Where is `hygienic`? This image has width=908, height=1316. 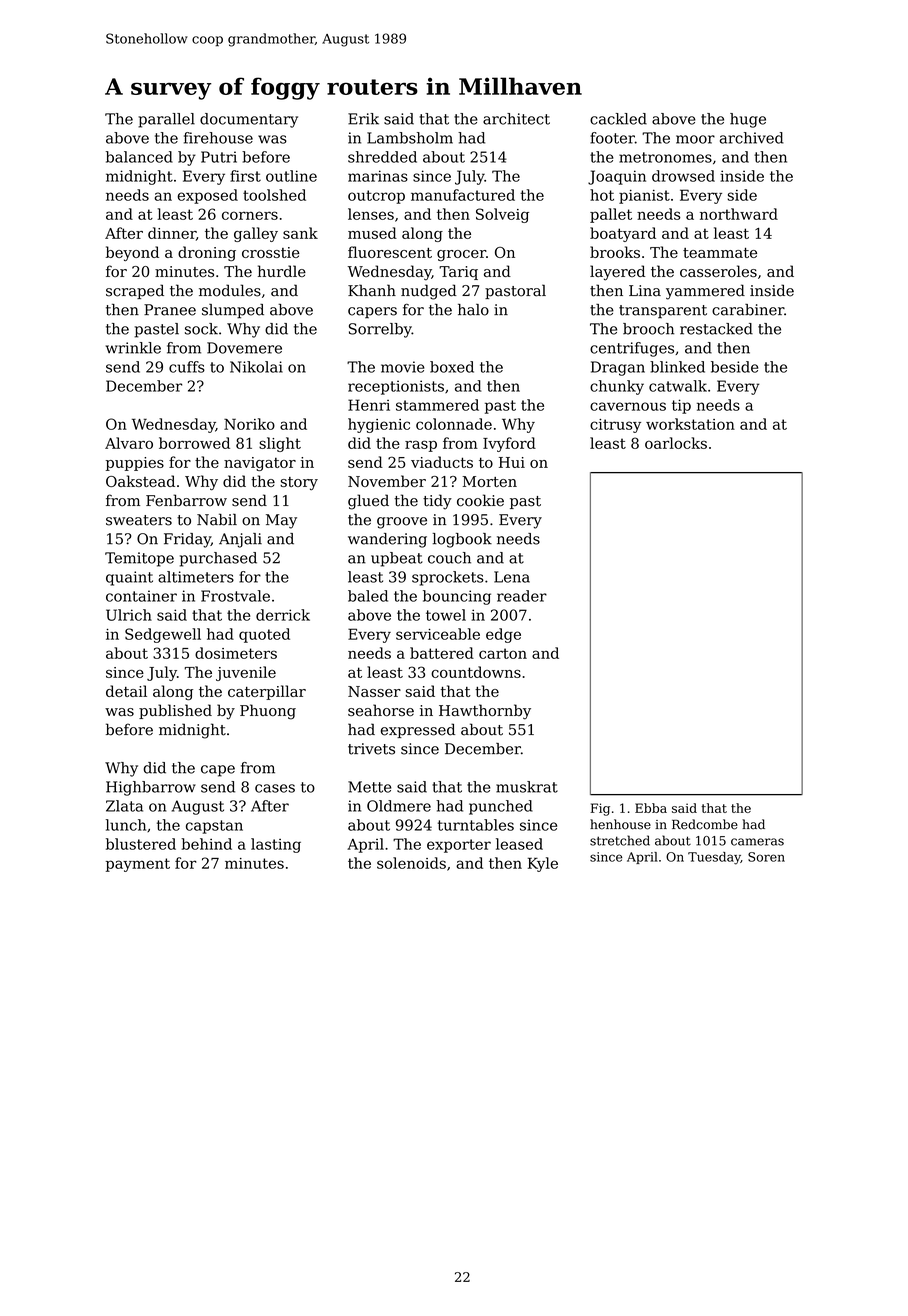 hygienic is located at coordinates (379, 425).
